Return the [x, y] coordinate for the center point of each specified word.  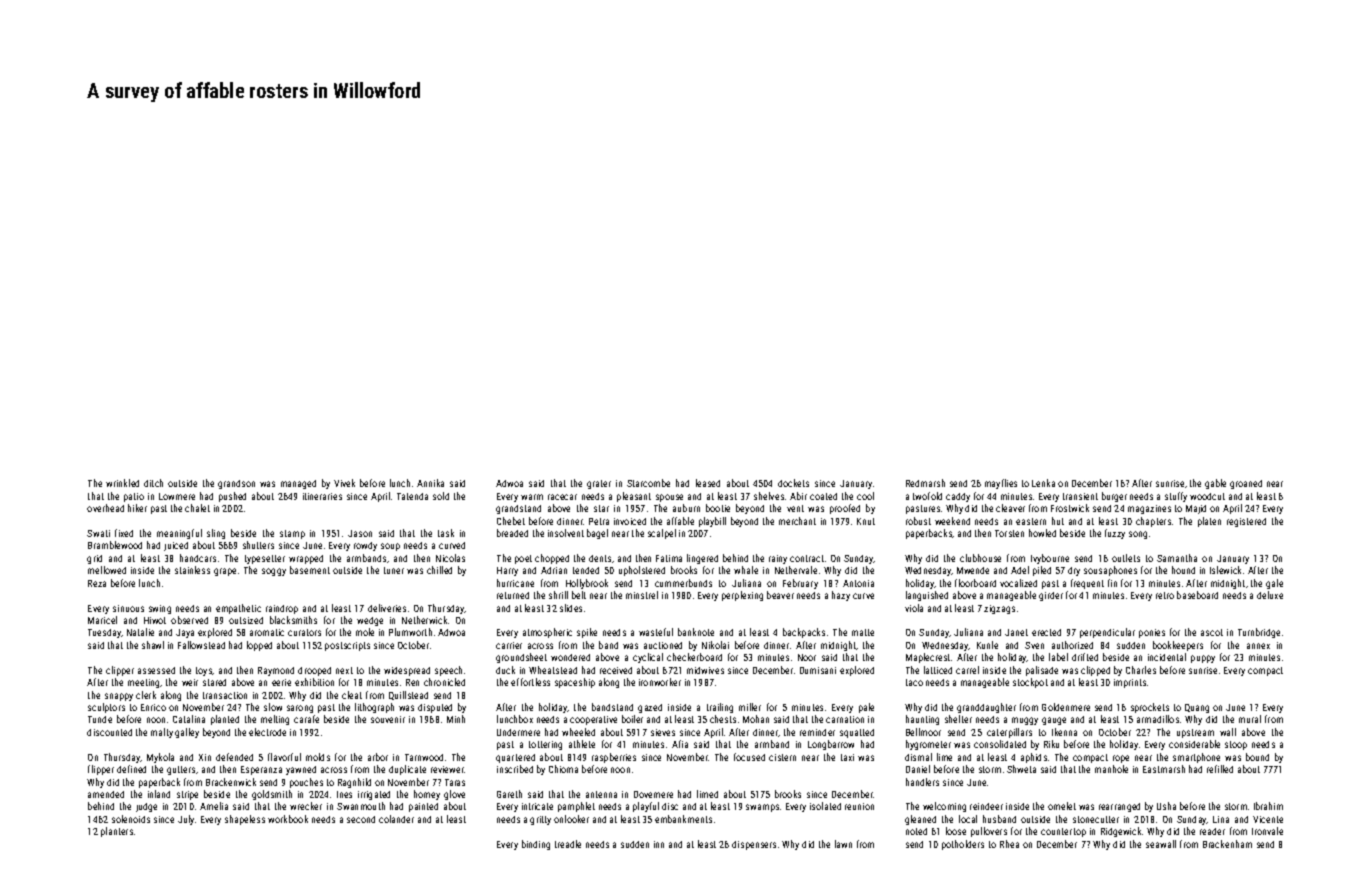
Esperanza [261, 770]
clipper [120, 671]
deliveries [387, 608]
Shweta [1021, 769]
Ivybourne [1050, 559]
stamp [292, 534]
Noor [807, 657]
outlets [1126, 558]
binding [536, 845]
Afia [680, 744]
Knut [866, 521]
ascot [1212, 632]
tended [586, 570]
